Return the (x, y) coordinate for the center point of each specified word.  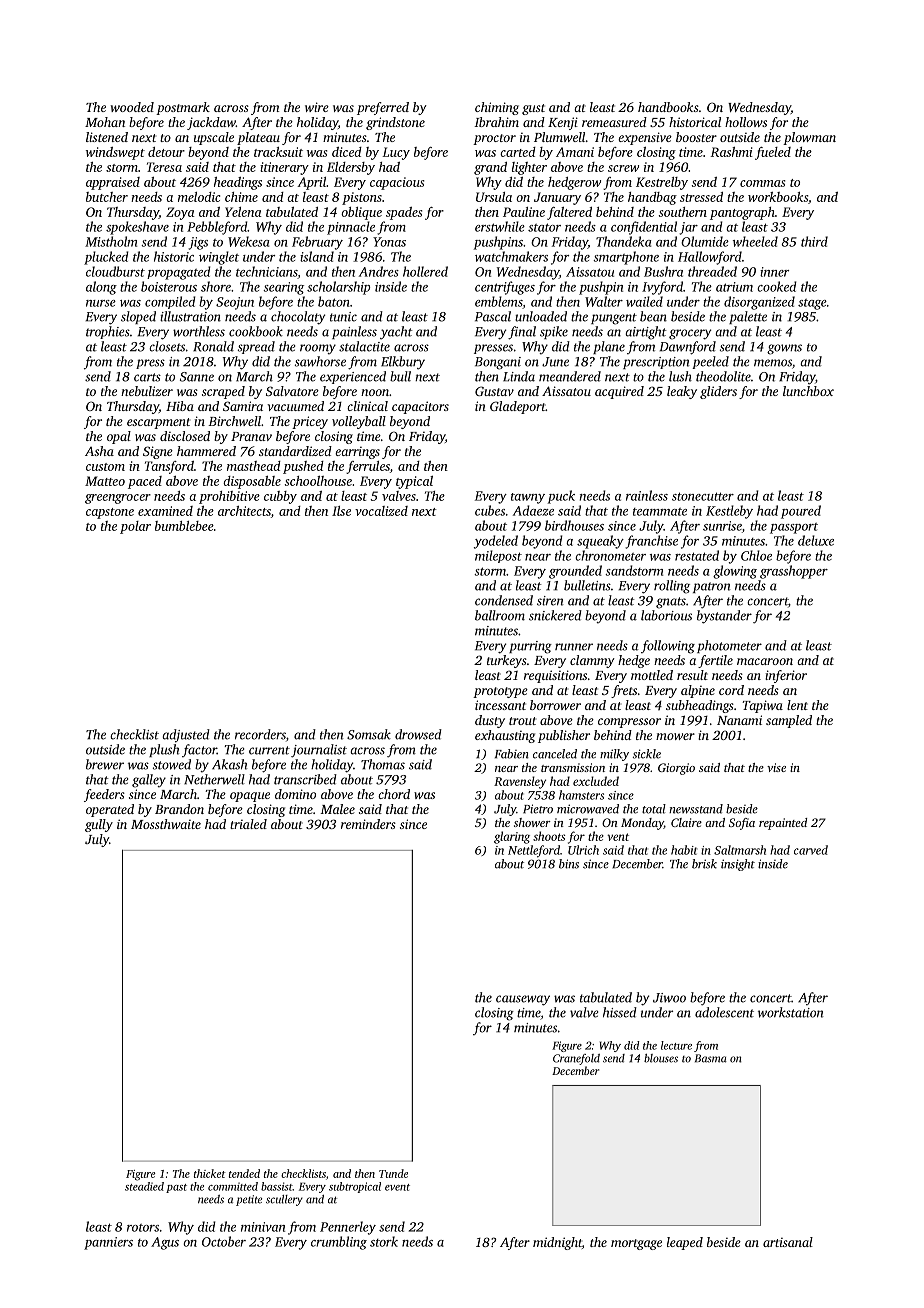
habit (684, 850)
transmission (573, 767)
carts (147, 377)
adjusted (186, 736)
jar (688, 228)
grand (490, 168)
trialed (248, 824)
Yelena (243, 212)
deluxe (816, 540)
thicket (210, 1173)
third (814, 241)
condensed (504, 600)
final (522, 333)
